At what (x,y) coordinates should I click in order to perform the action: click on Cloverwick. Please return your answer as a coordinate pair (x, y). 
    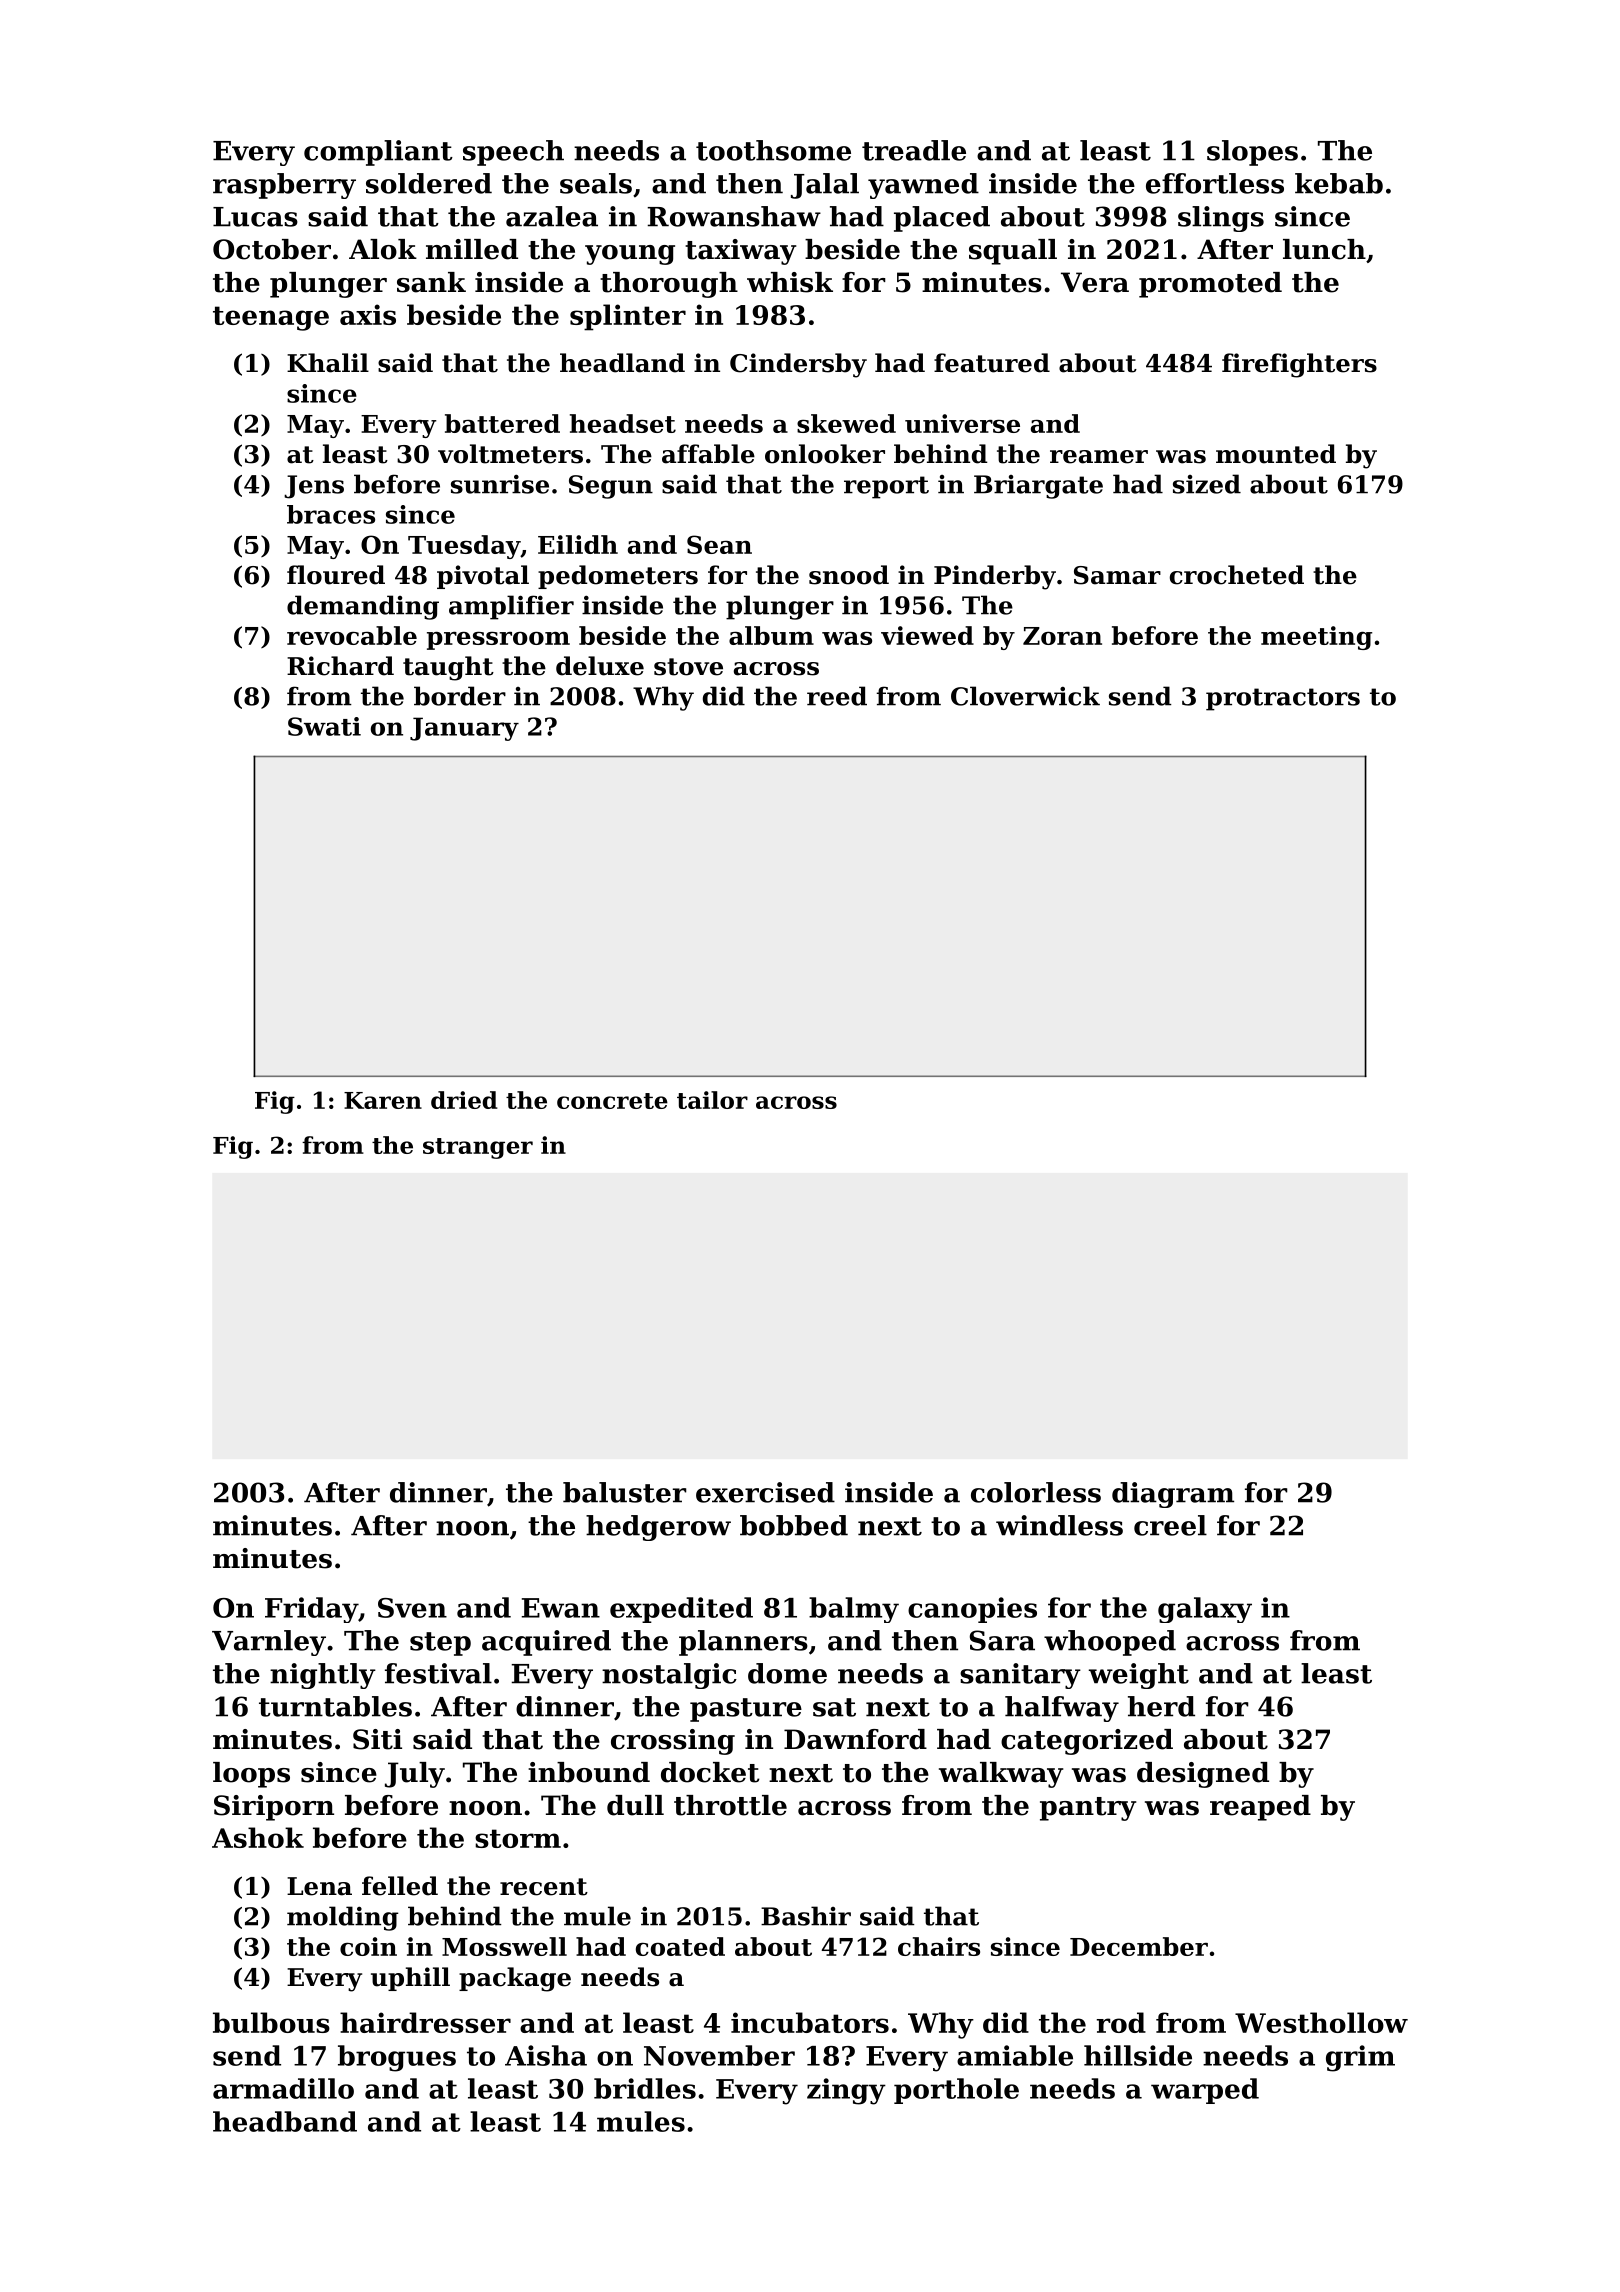
    Looking at the image, I should click on (1025, 696).
